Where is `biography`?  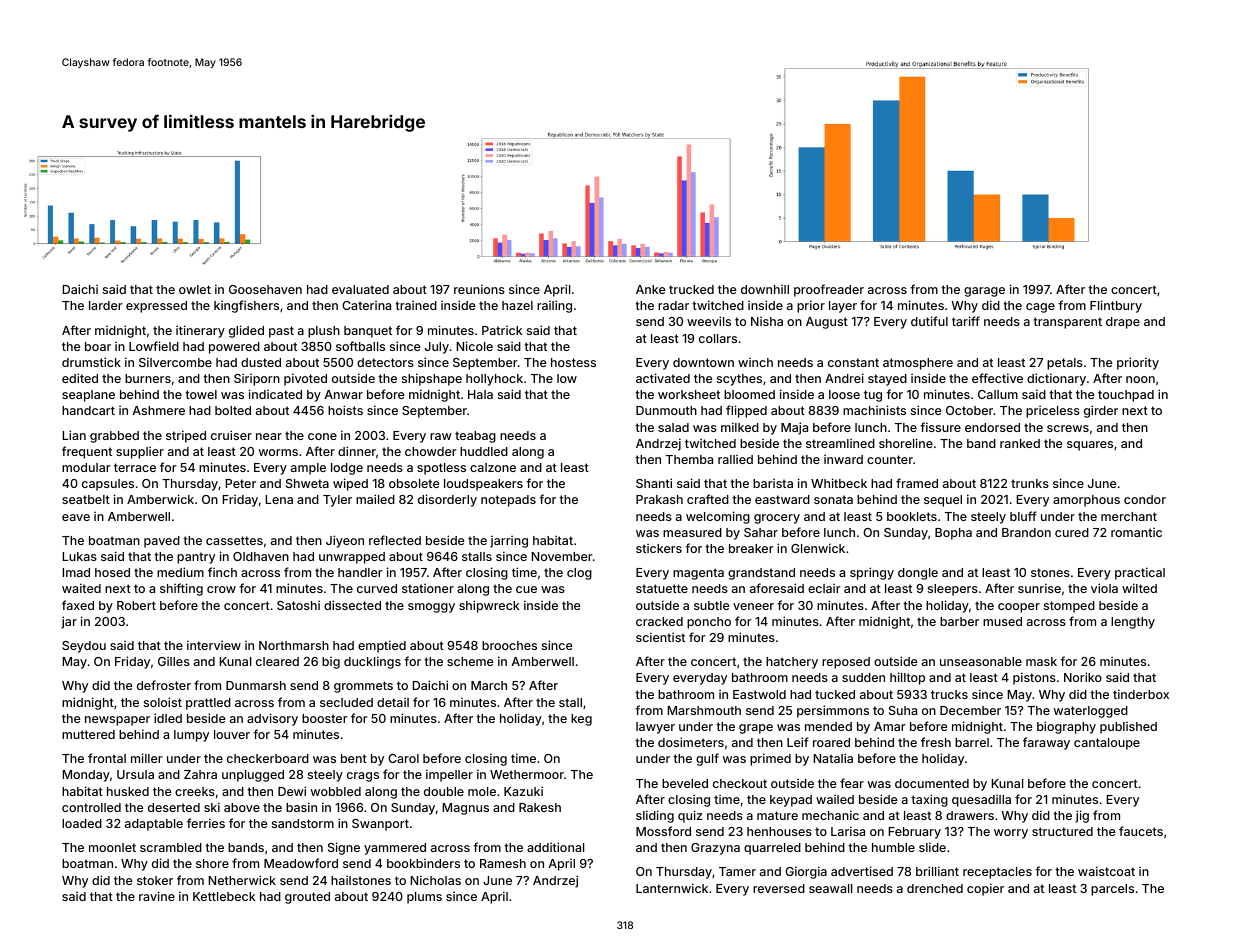
biography is located at coordinates (1066, 727).
